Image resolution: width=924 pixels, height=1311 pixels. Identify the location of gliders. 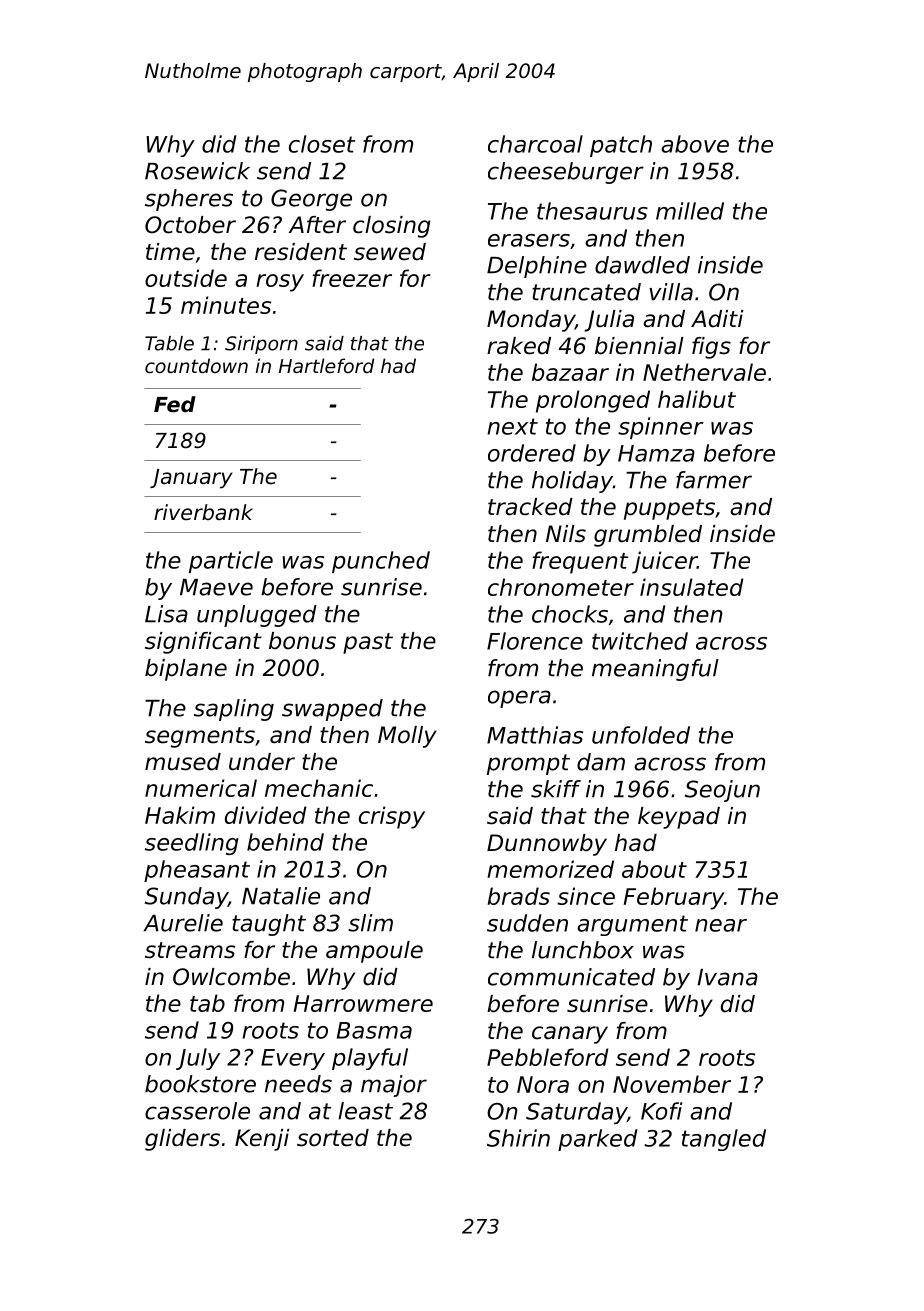
(182, 1140).
